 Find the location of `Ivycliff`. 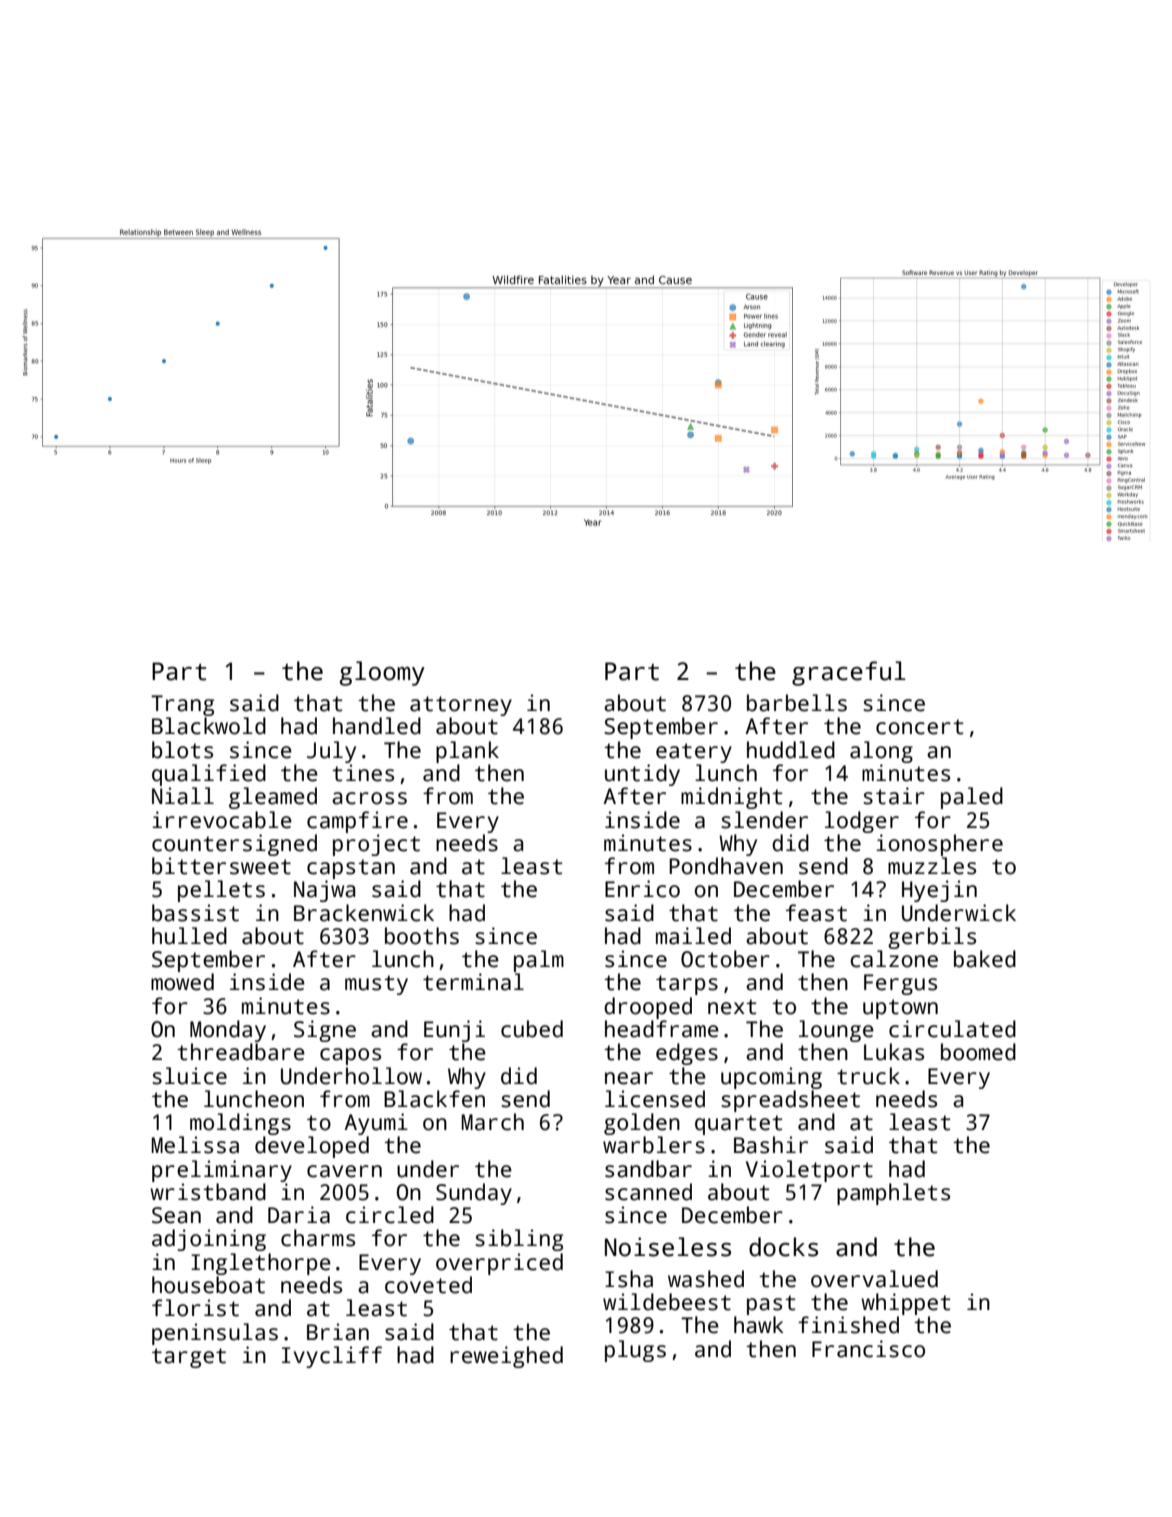

Ivycliff is located at coordinates (332, 1357).
